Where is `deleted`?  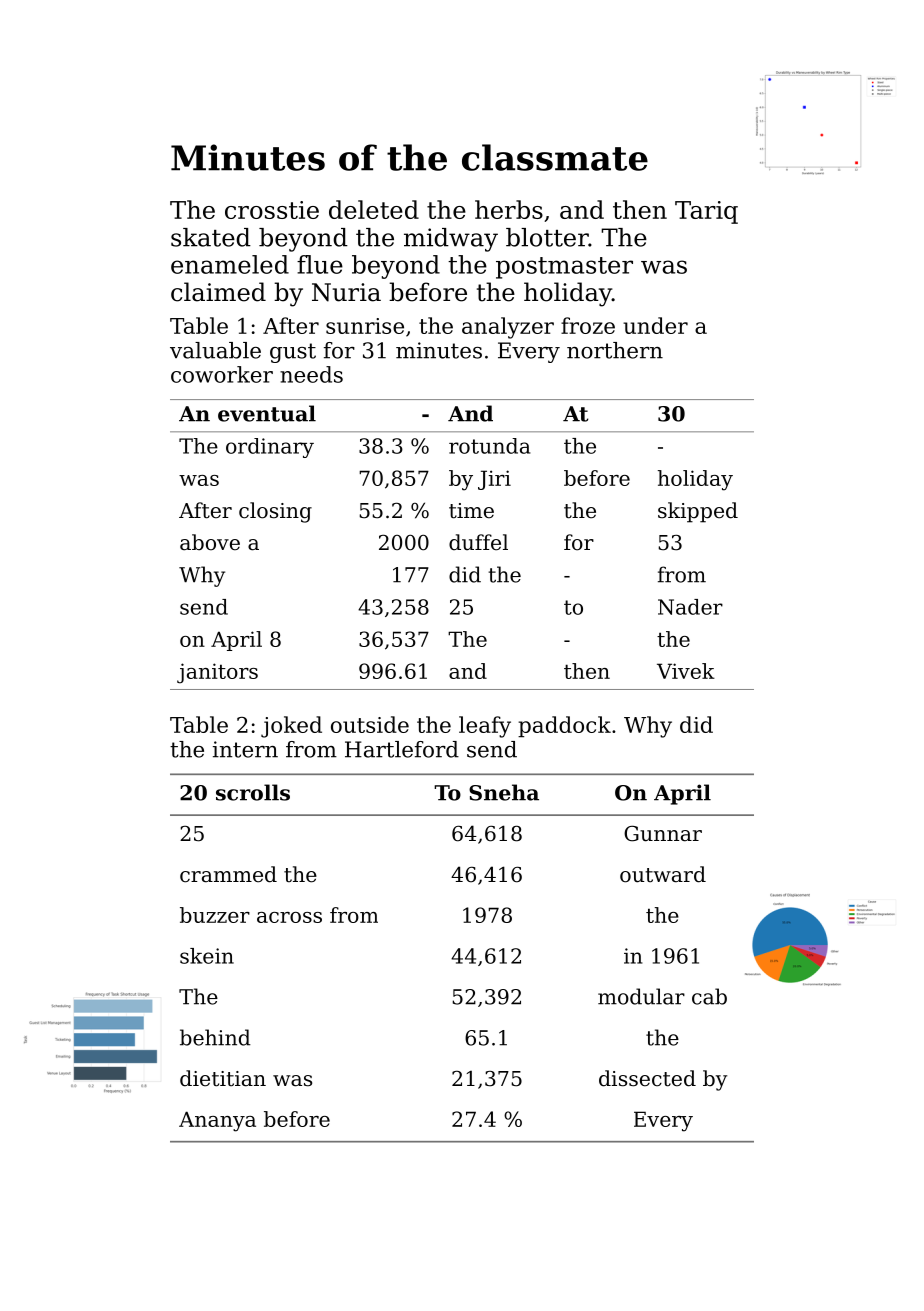 deleted is located at coordinates (374, 209).
